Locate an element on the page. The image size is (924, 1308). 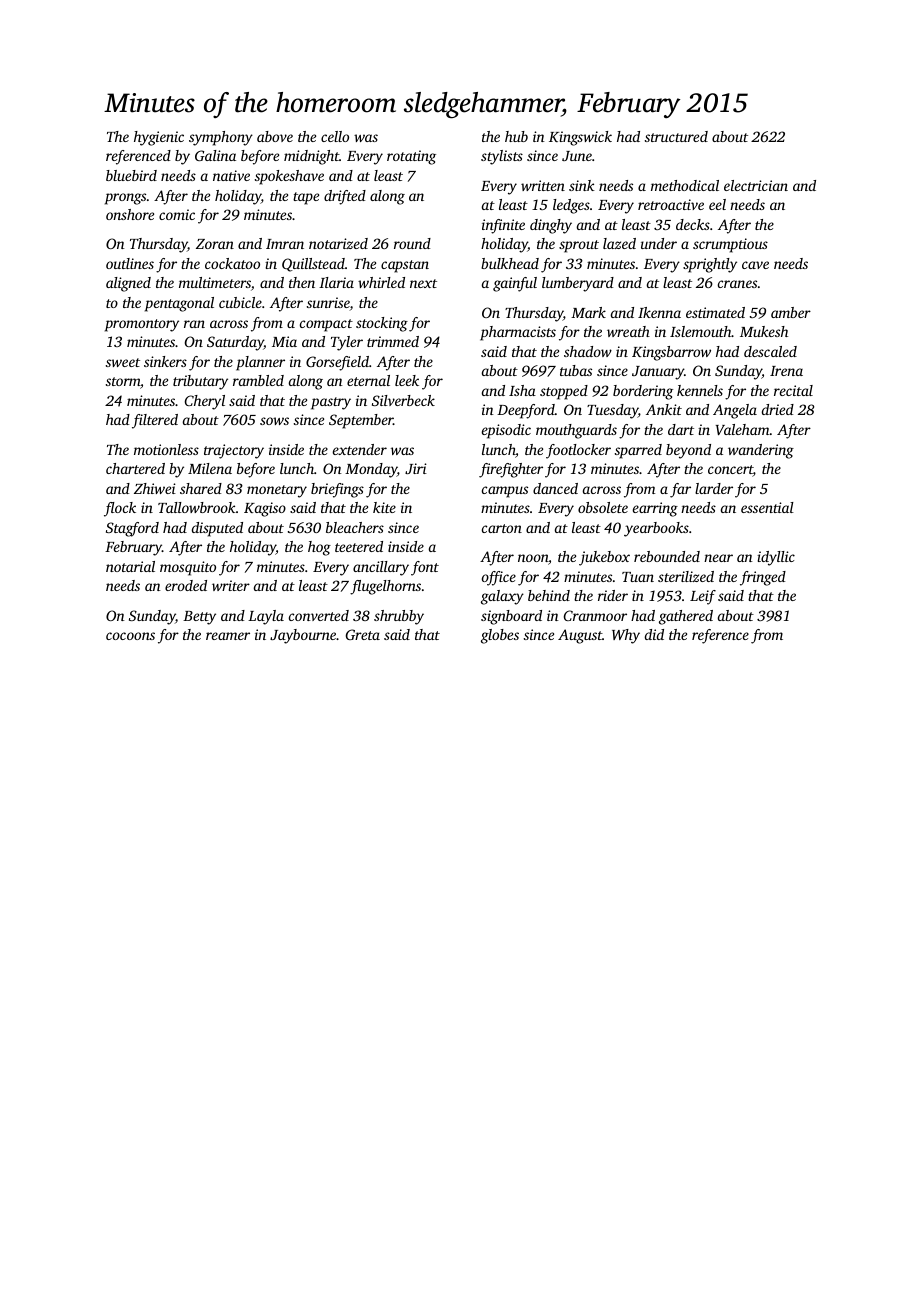
wandering is located at coordinates (761, 451).
